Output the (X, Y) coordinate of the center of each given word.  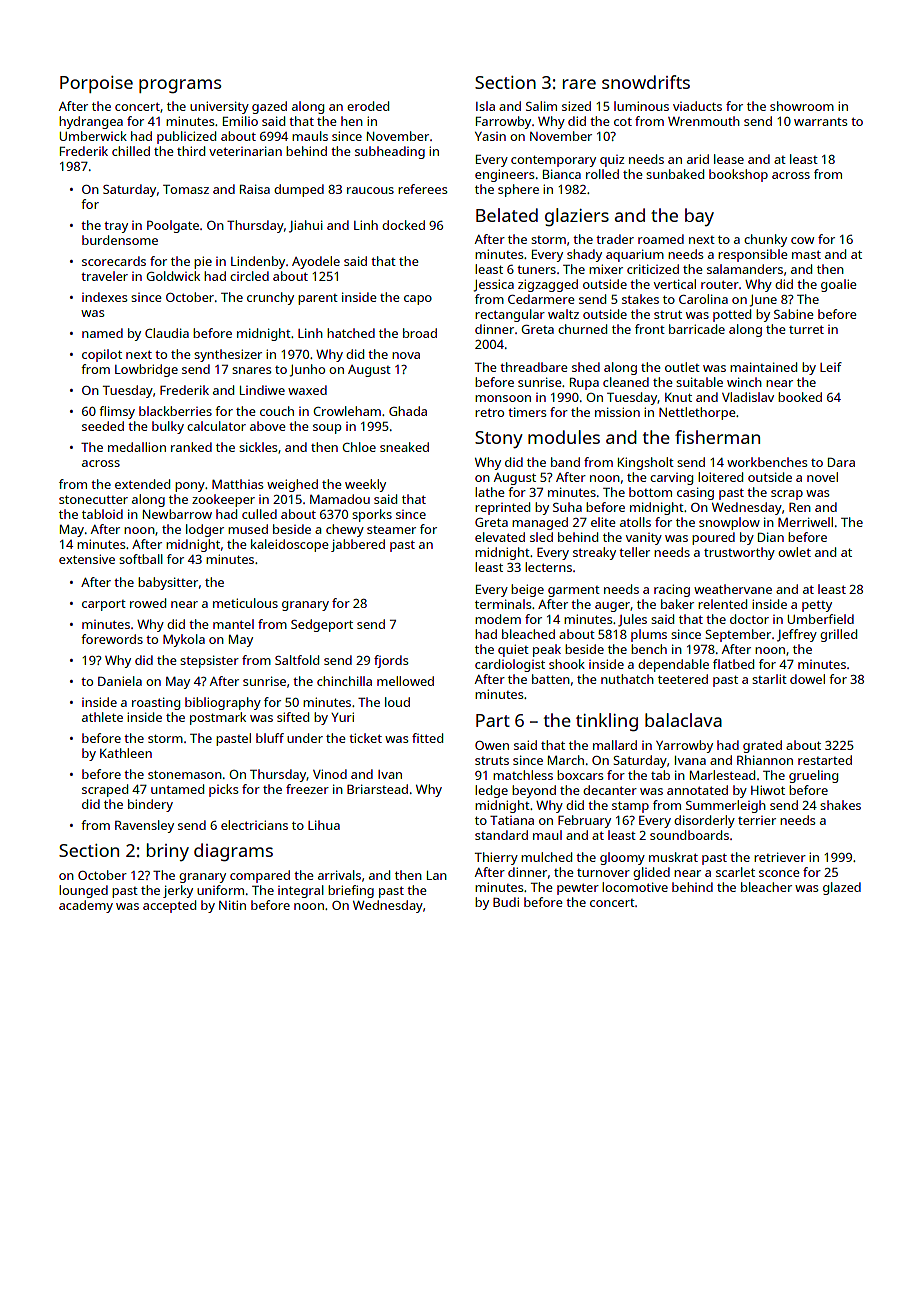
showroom (802, 106)
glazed (842, 888)
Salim (541, 106)
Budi (506, 902)
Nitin (232, 905)
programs (180, 86)
